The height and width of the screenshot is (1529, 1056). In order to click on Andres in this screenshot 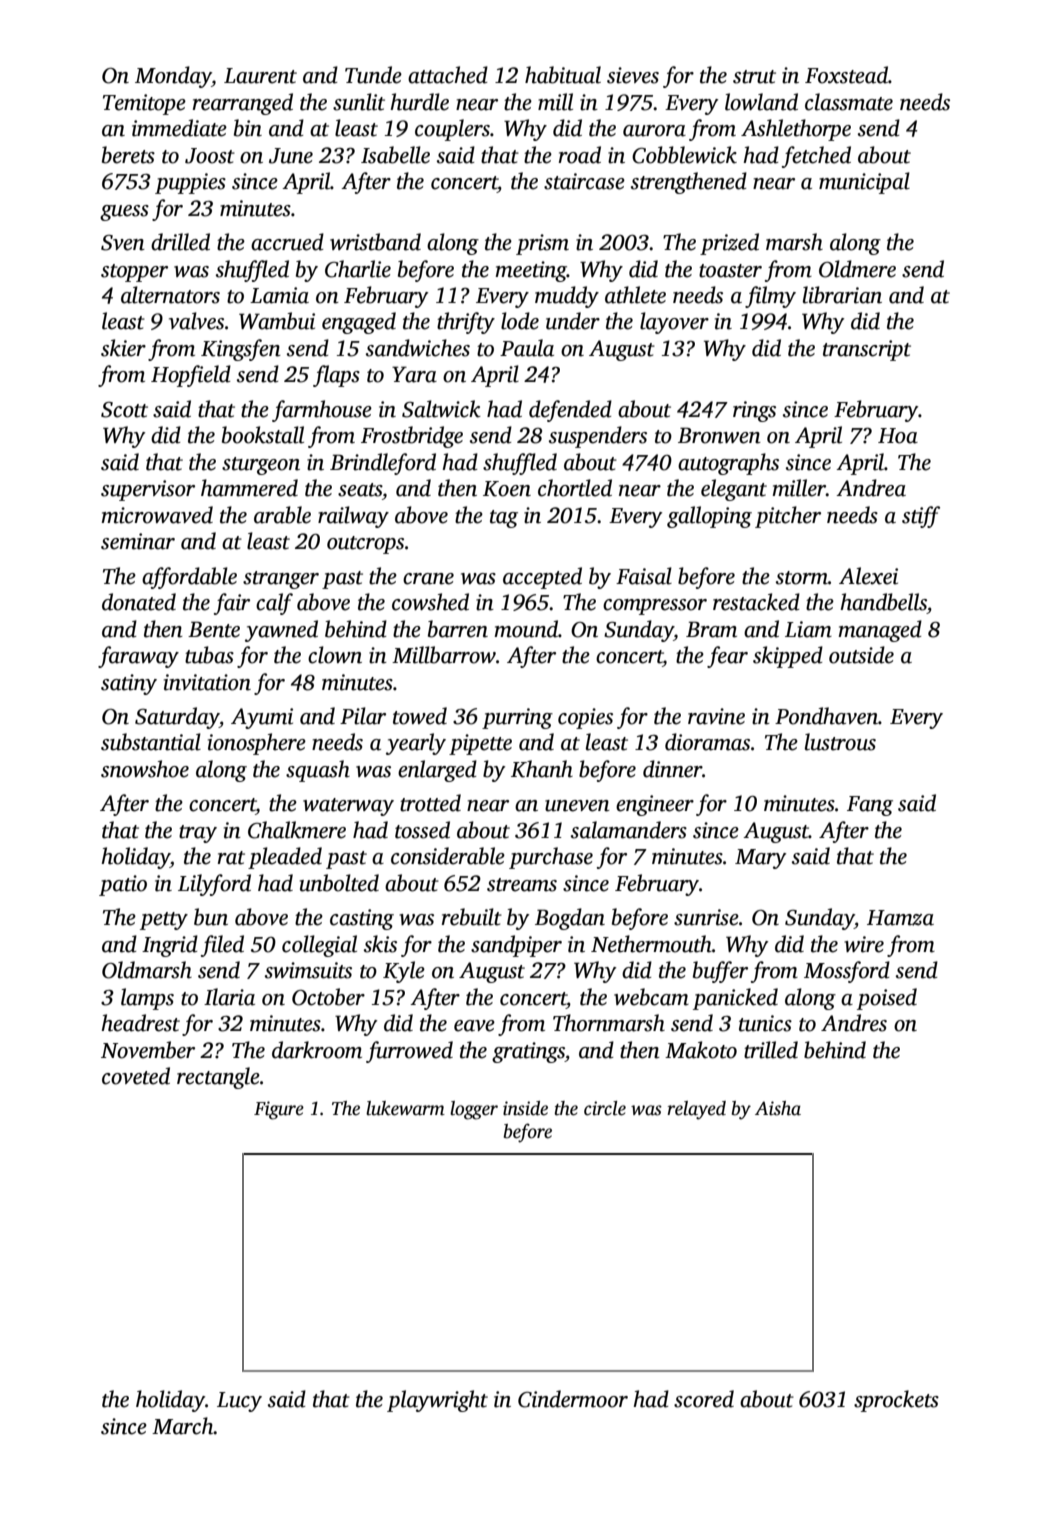, I will do `click(854, 1023)`.
